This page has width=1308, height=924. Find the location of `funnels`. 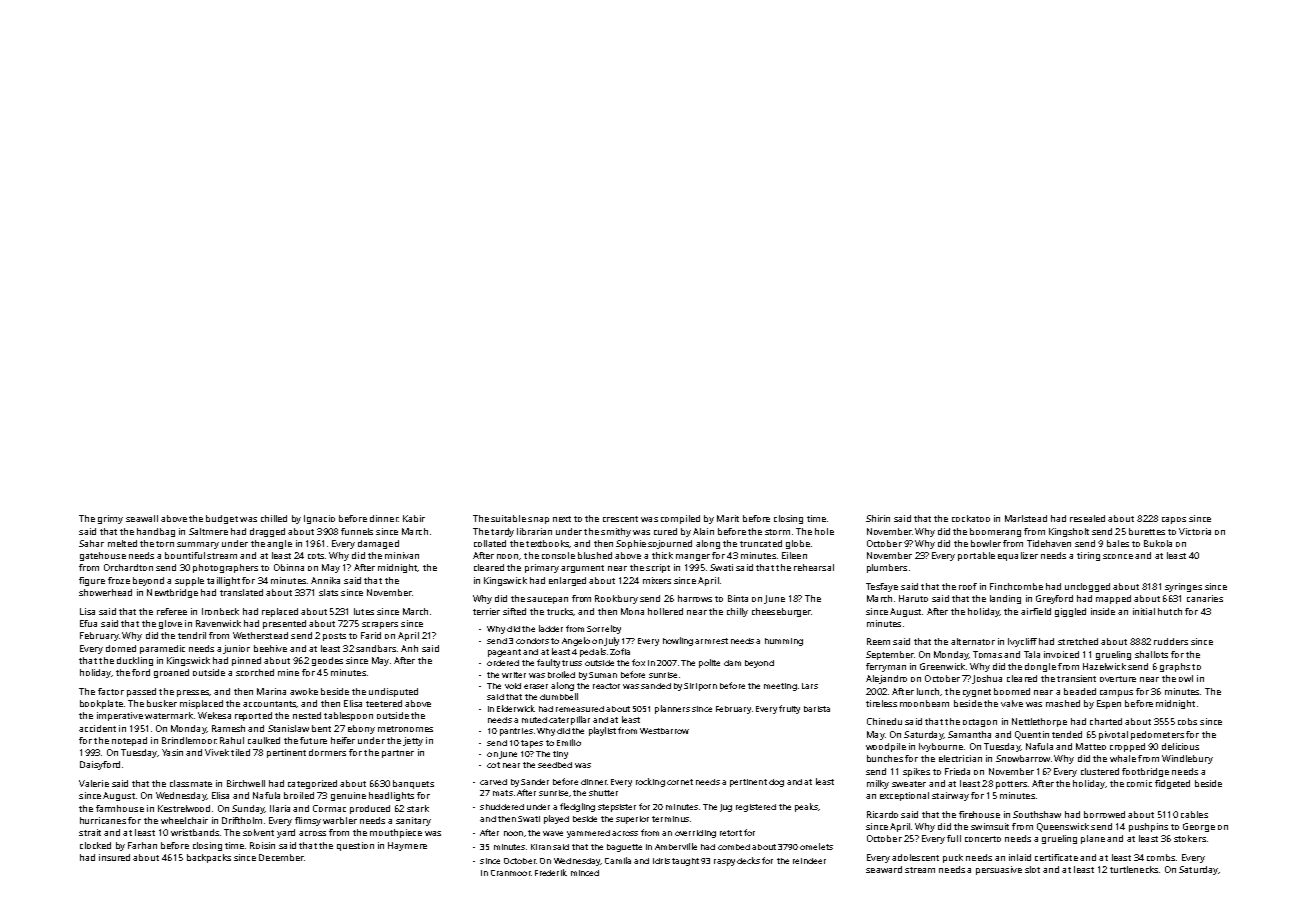

funnels is located at coordinates (357, 531).
